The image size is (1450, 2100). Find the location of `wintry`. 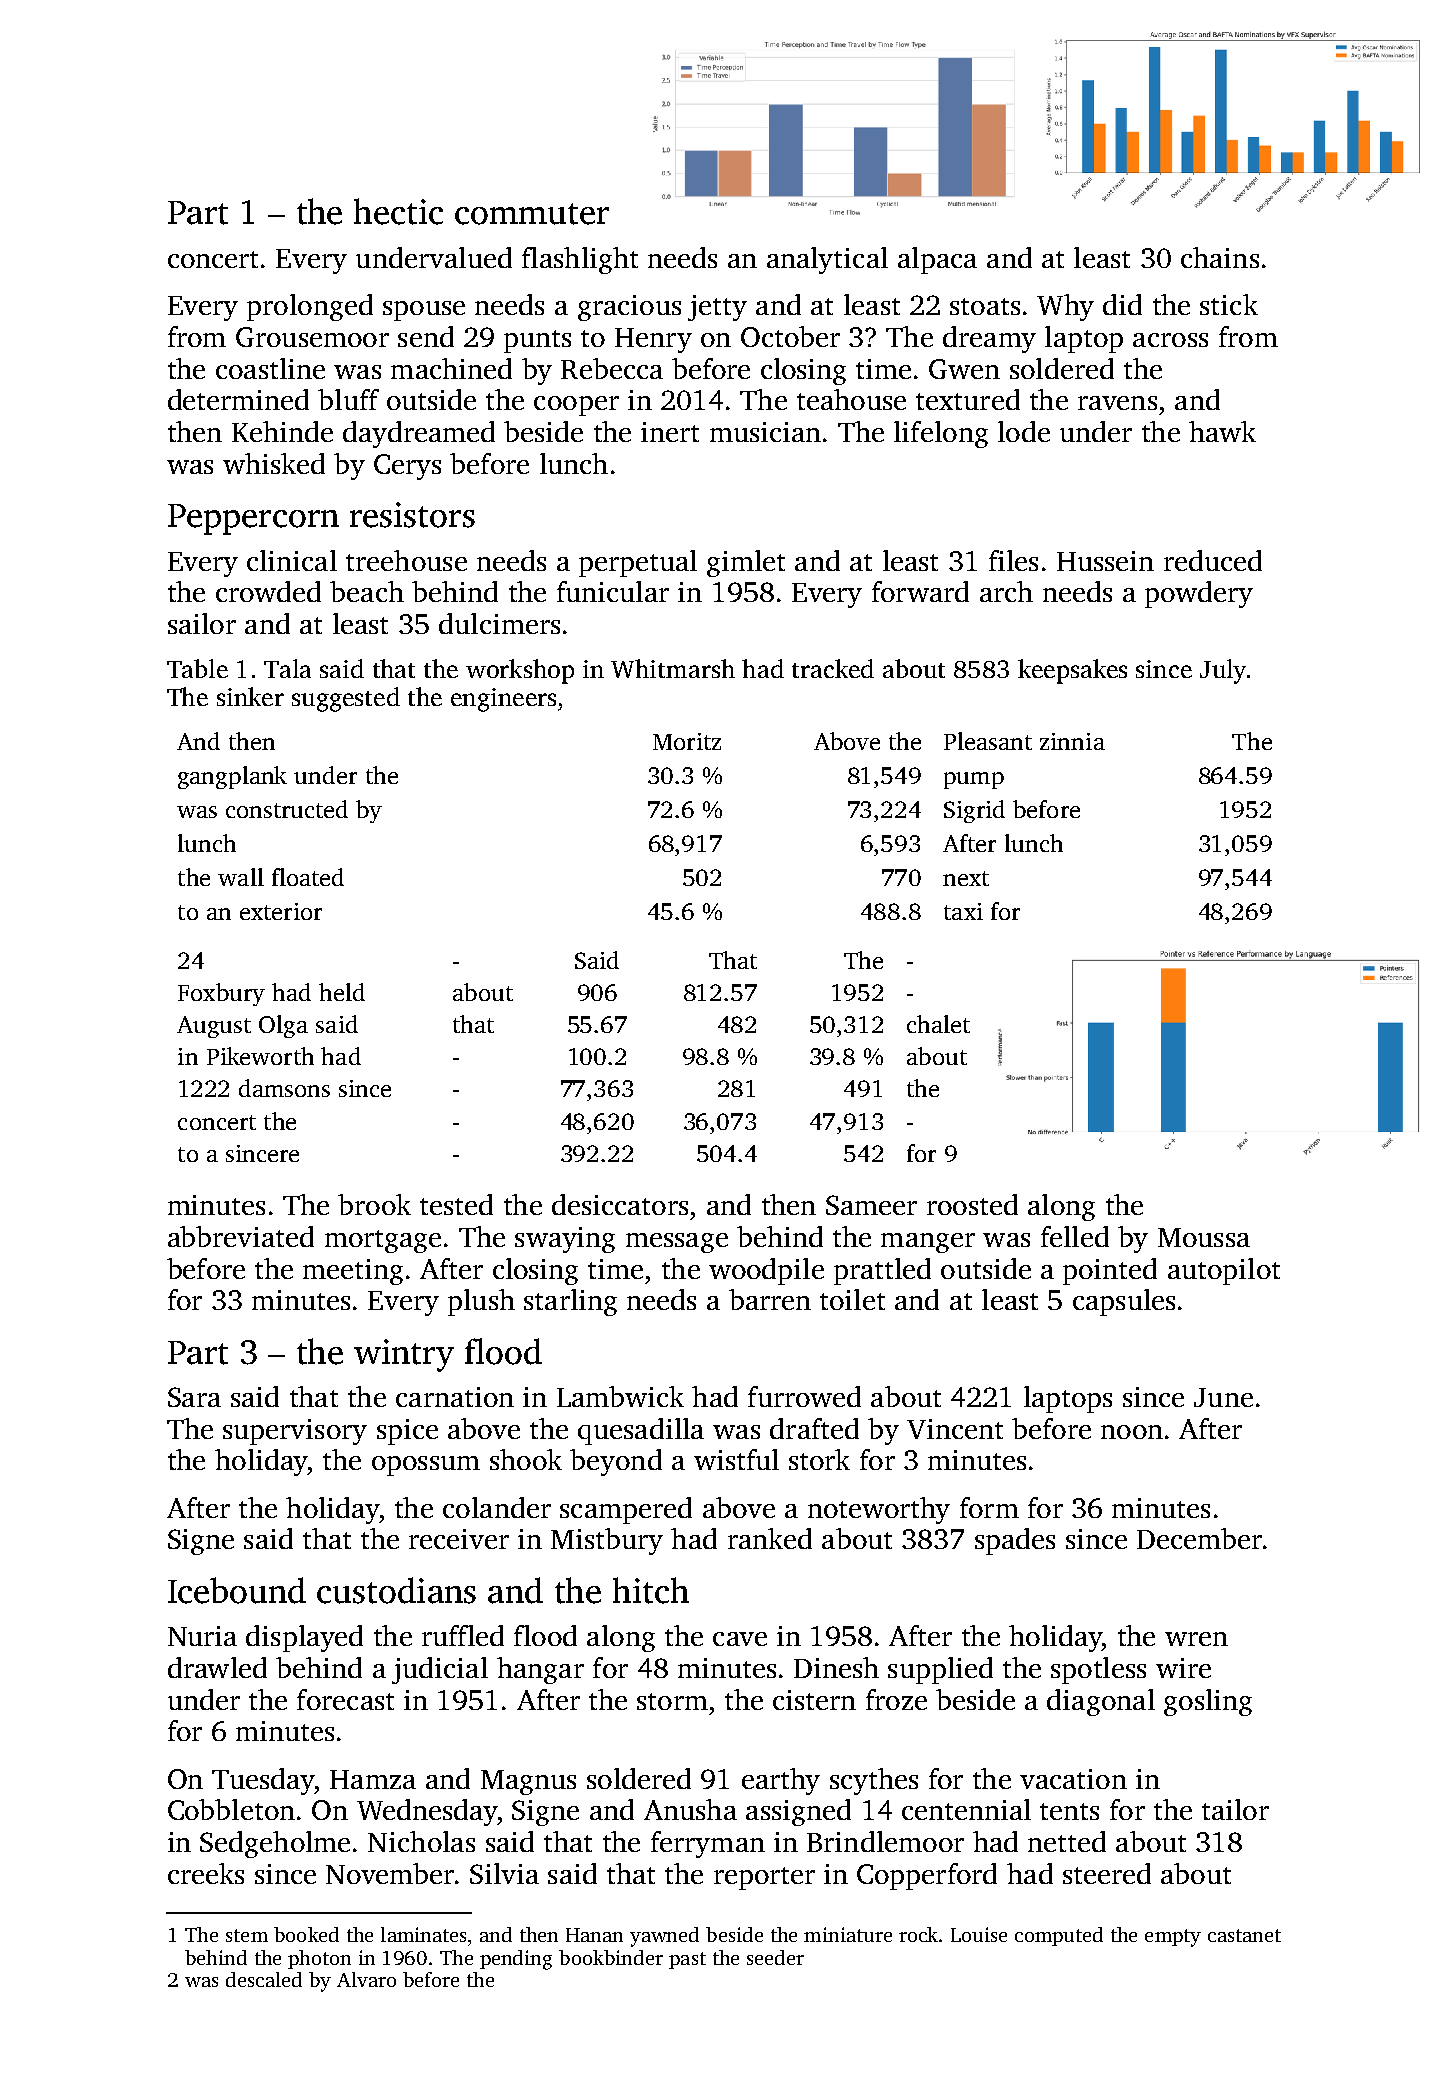

wintry is located at coordinates (404, 1355).
